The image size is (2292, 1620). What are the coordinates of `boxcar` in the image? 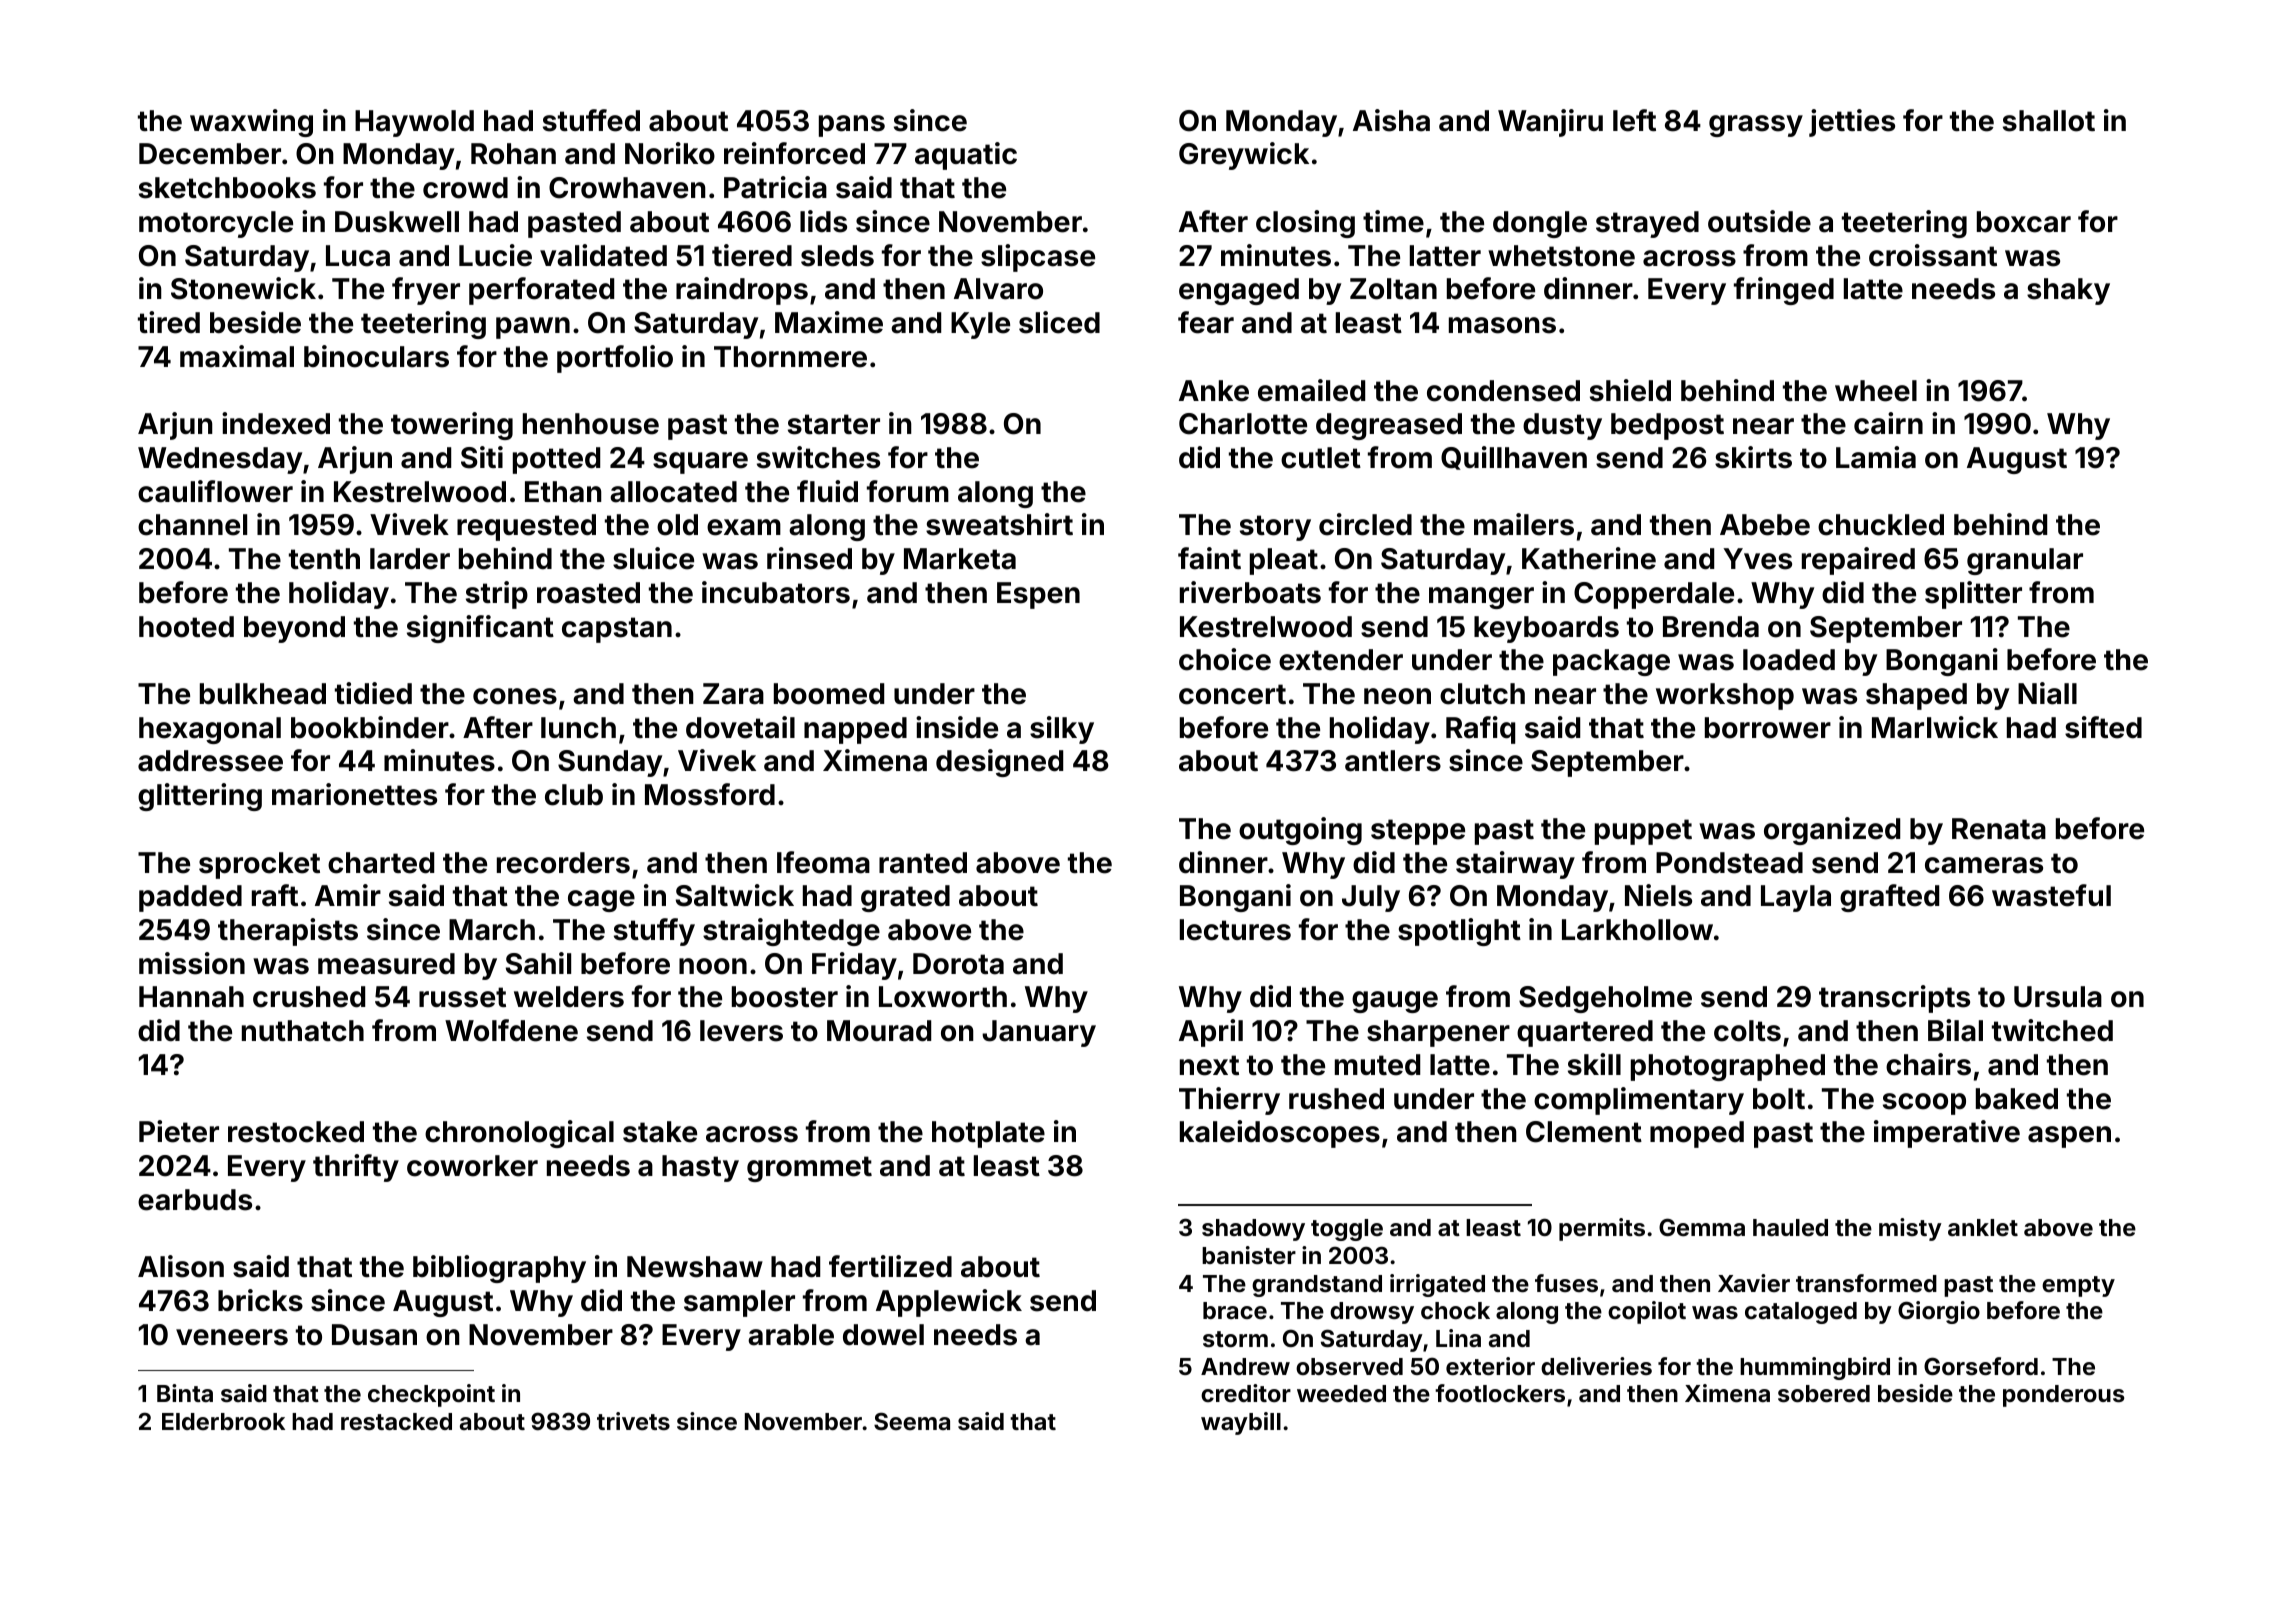 It's located at (2024, 222).
